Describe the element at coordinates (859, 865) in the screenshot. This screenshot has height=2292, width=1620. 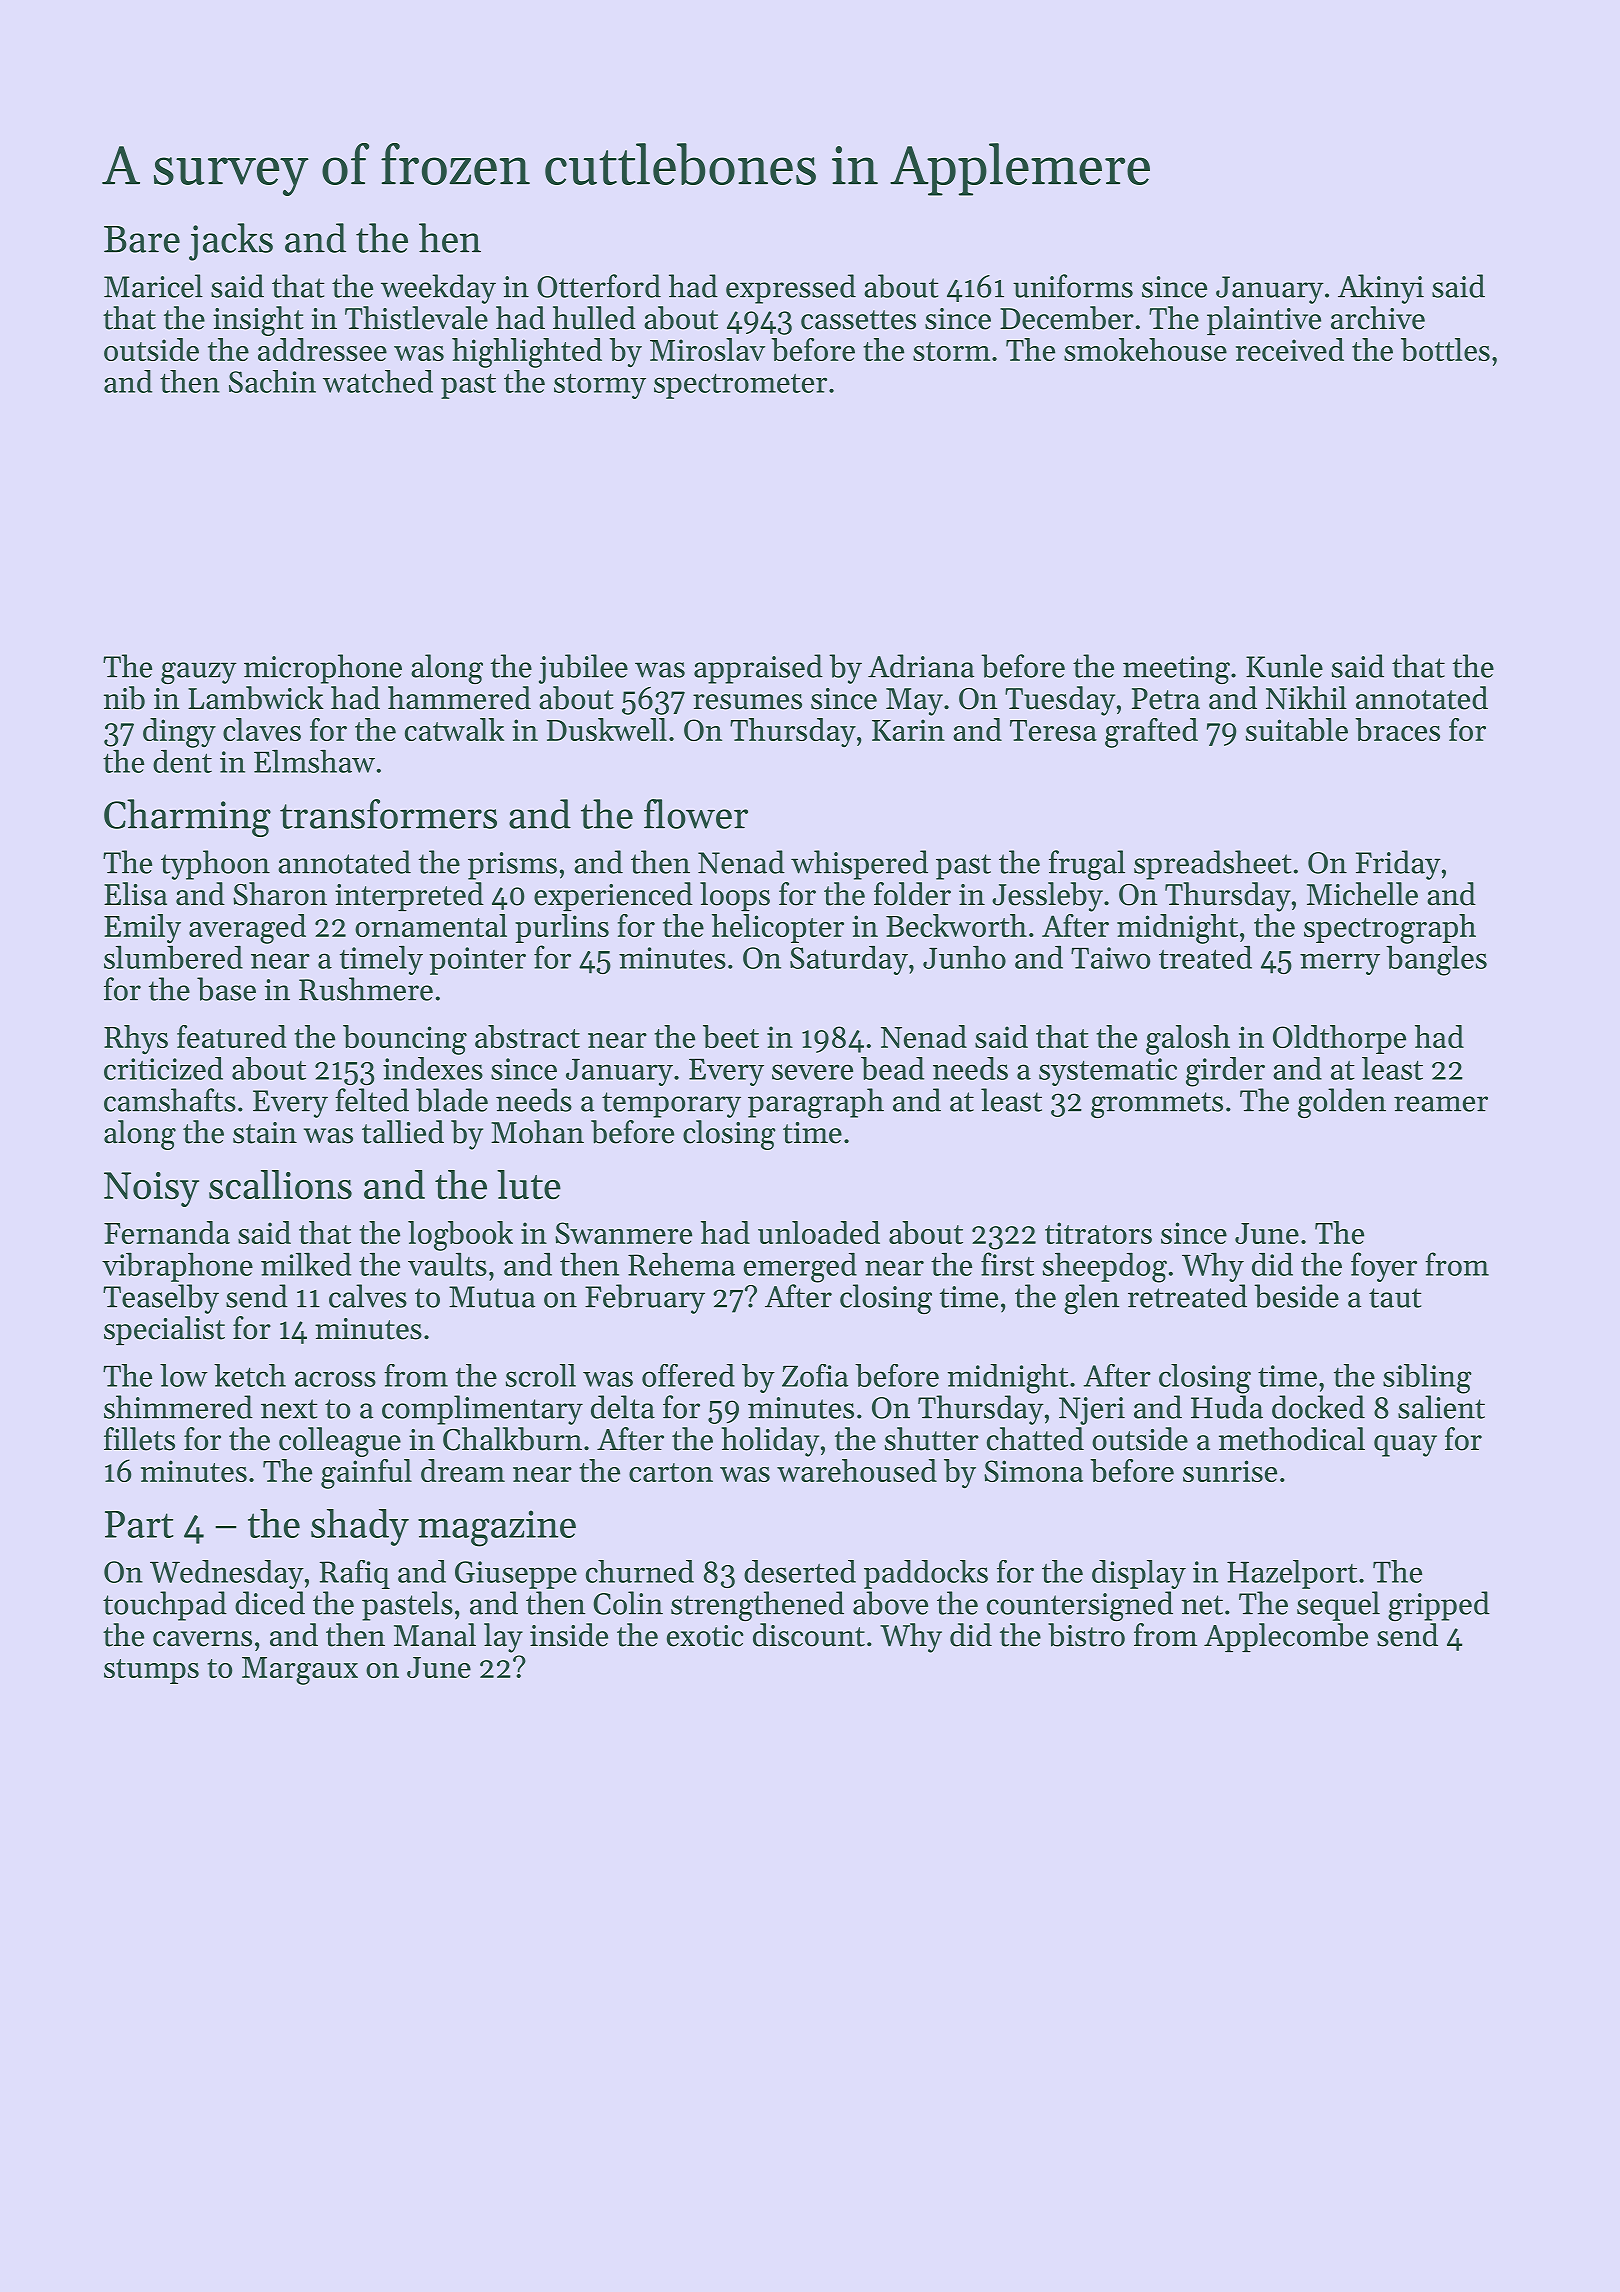
I see `whispered` at that location.
